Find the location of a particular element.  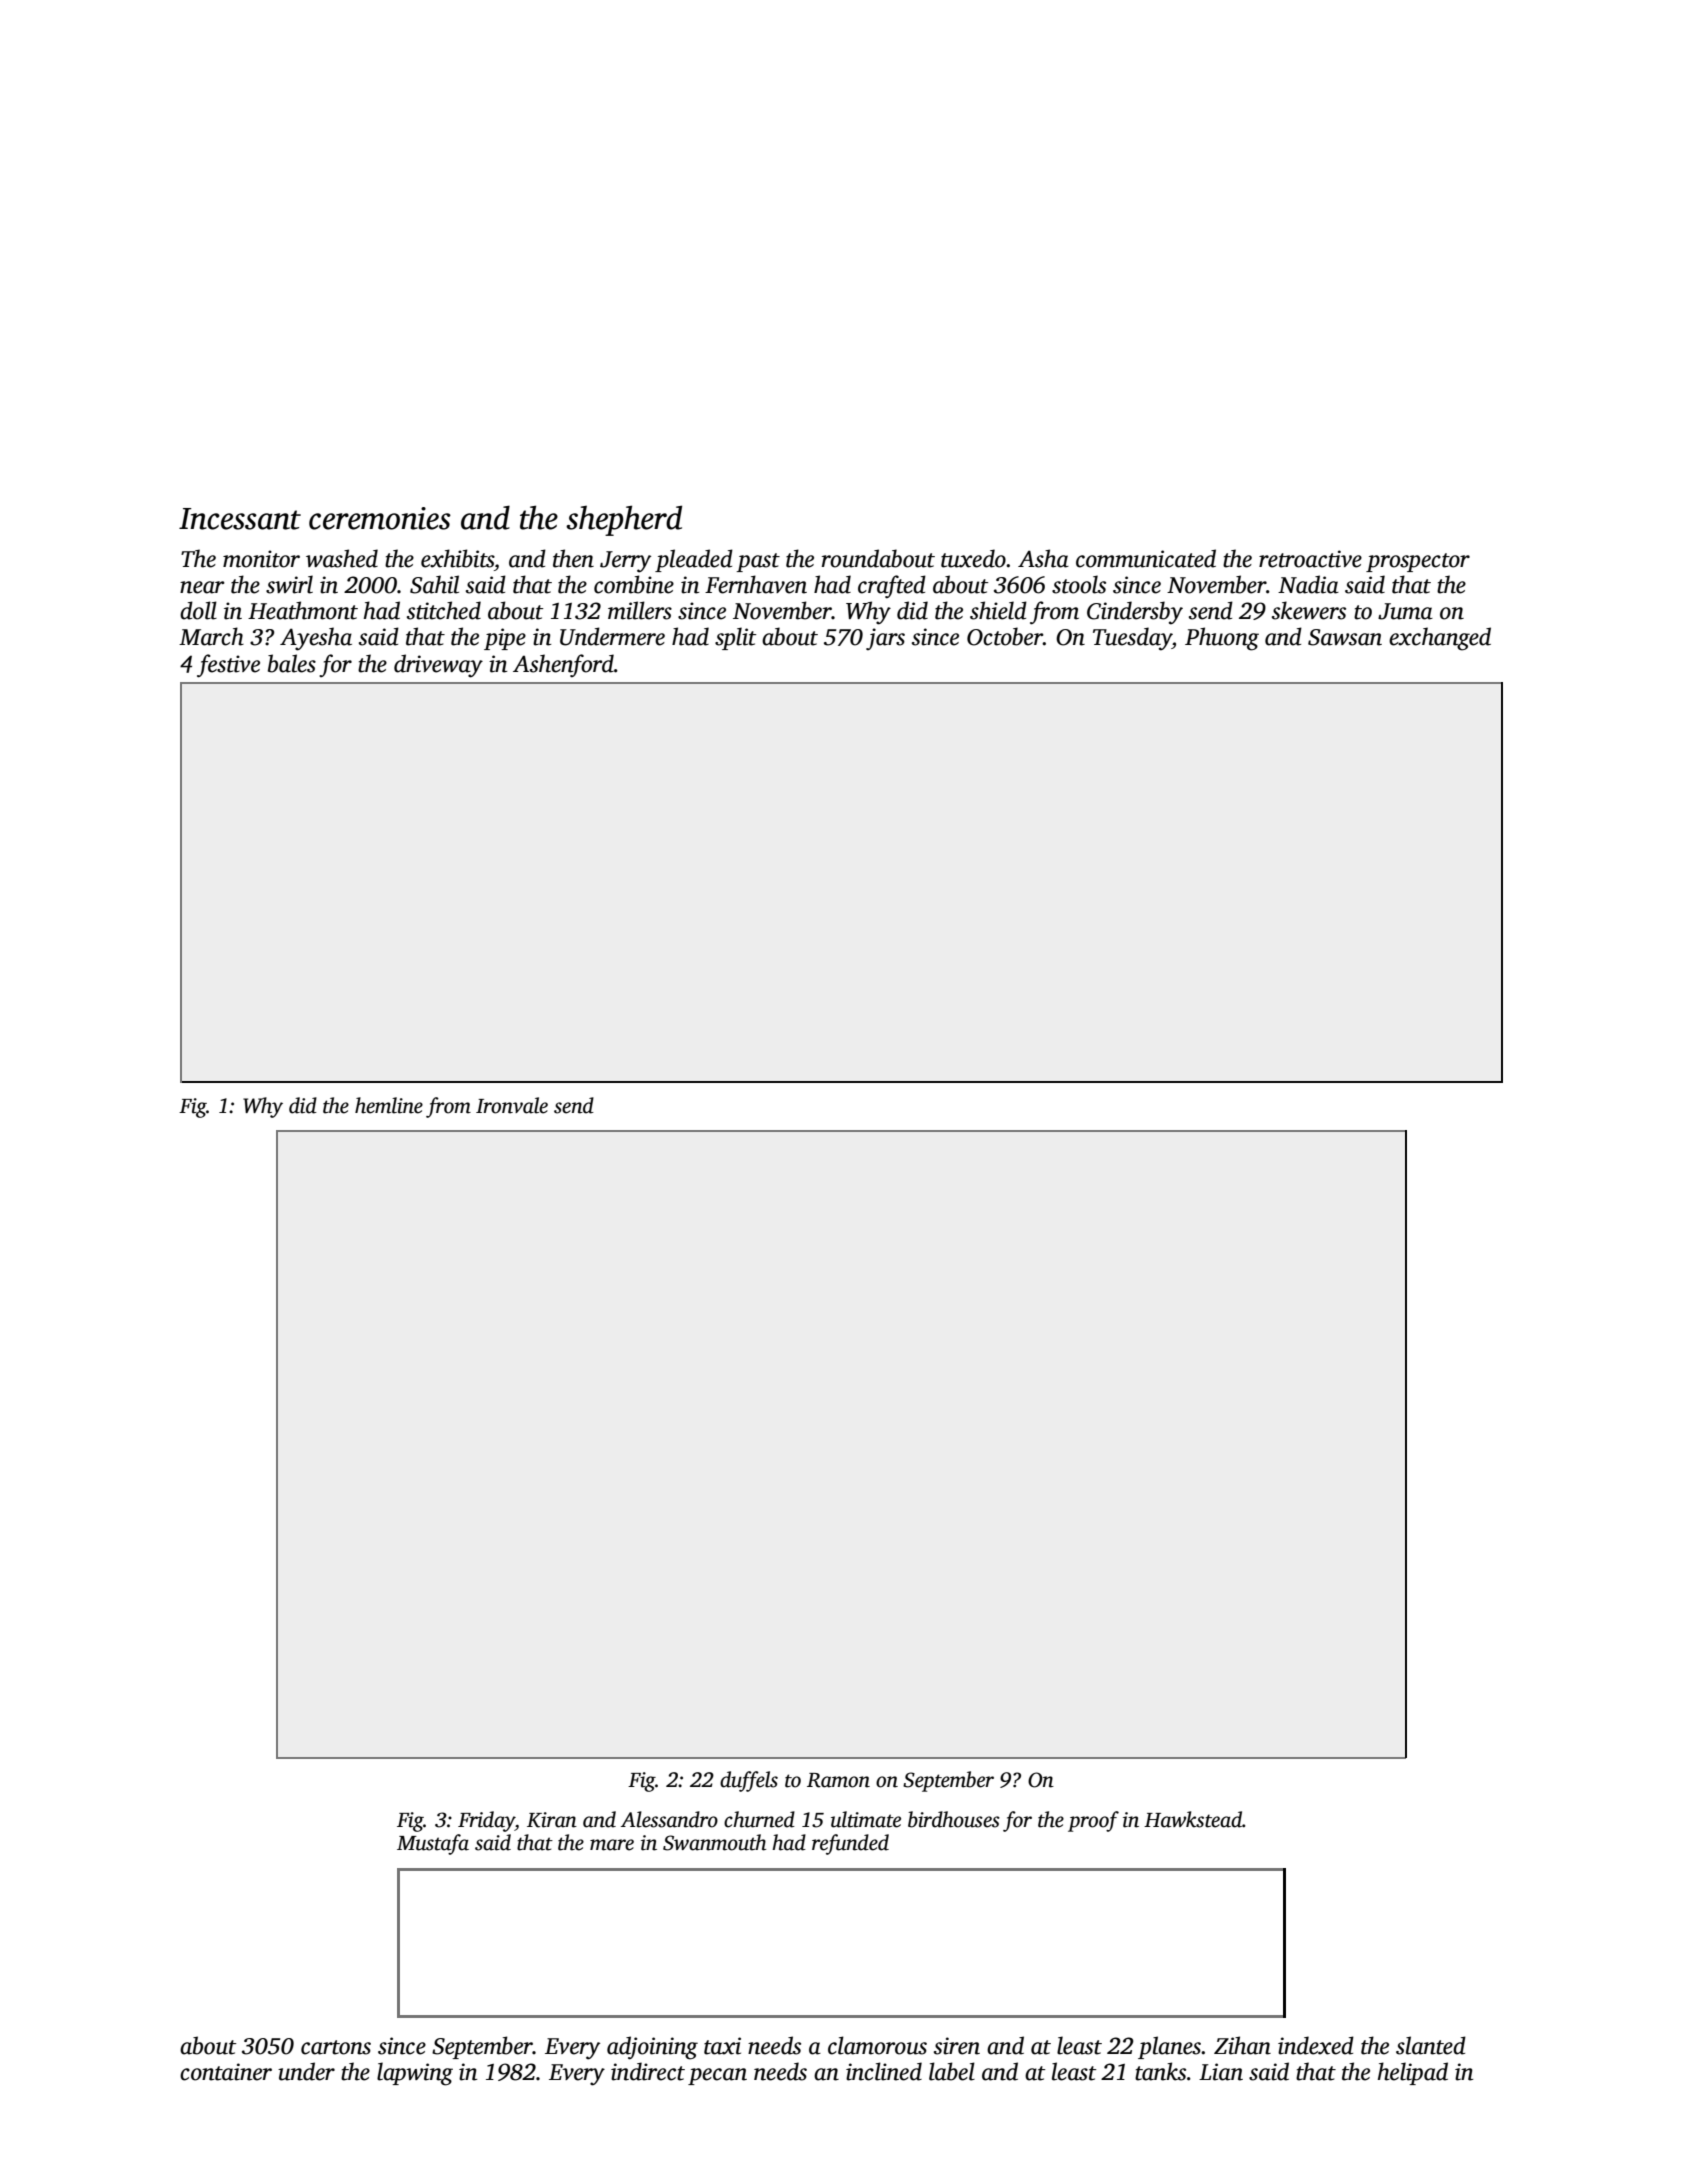

container is located at coordinates (226, 2072).
